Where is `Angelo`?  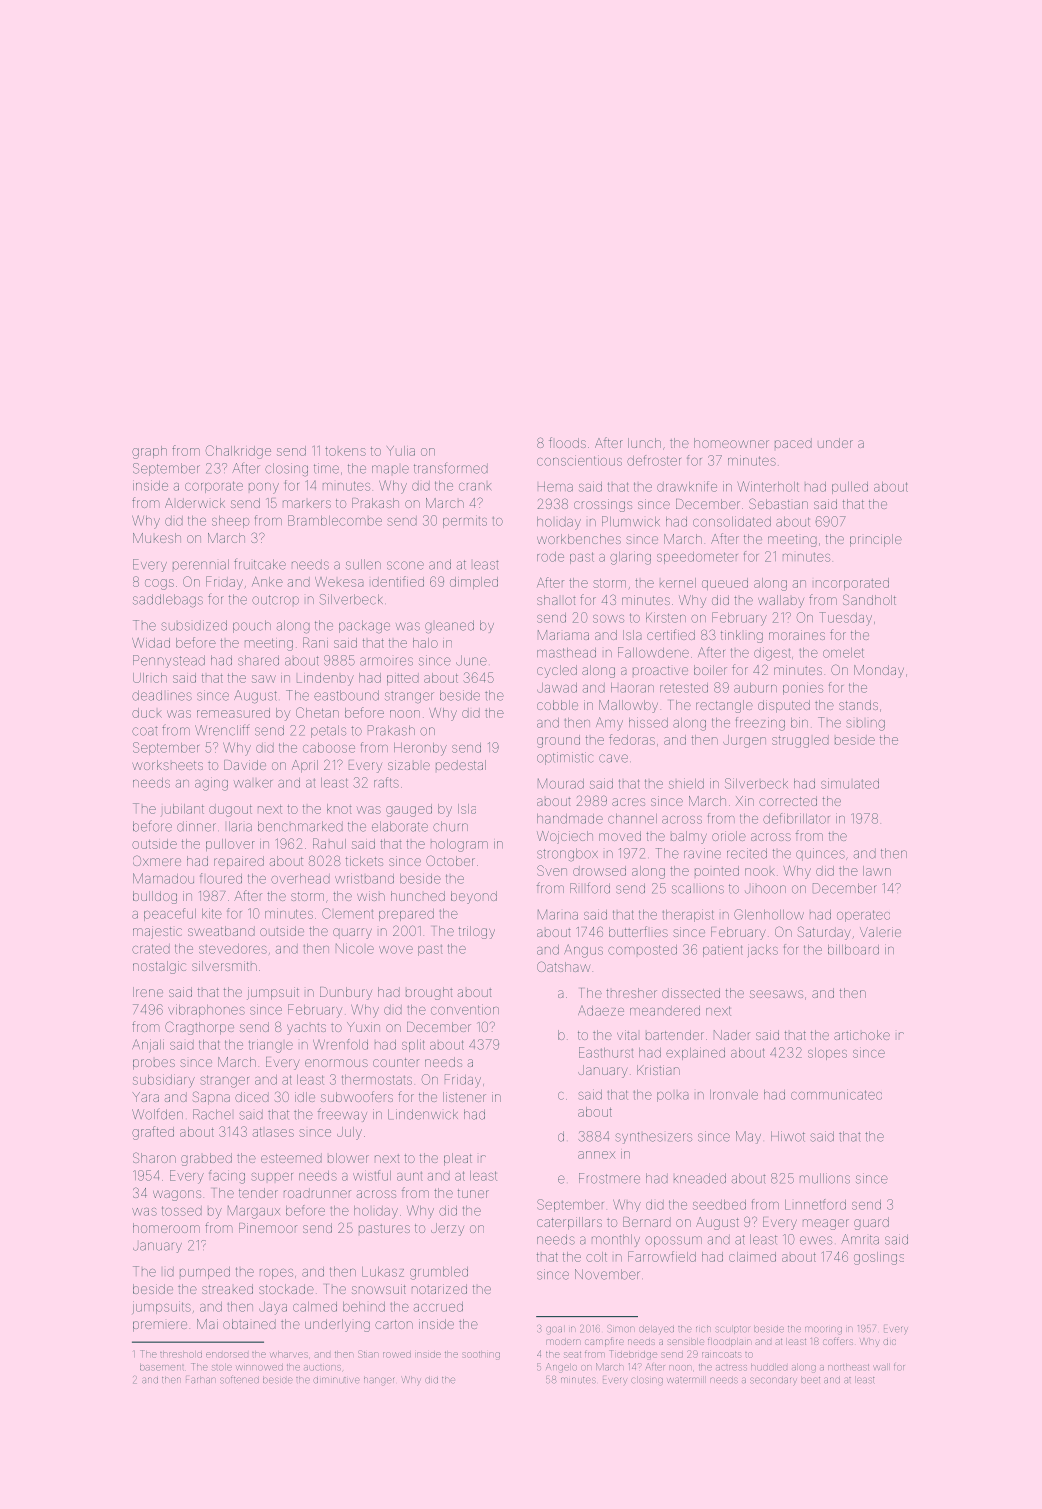 Angelo is located at coordinates (561, 1368).
